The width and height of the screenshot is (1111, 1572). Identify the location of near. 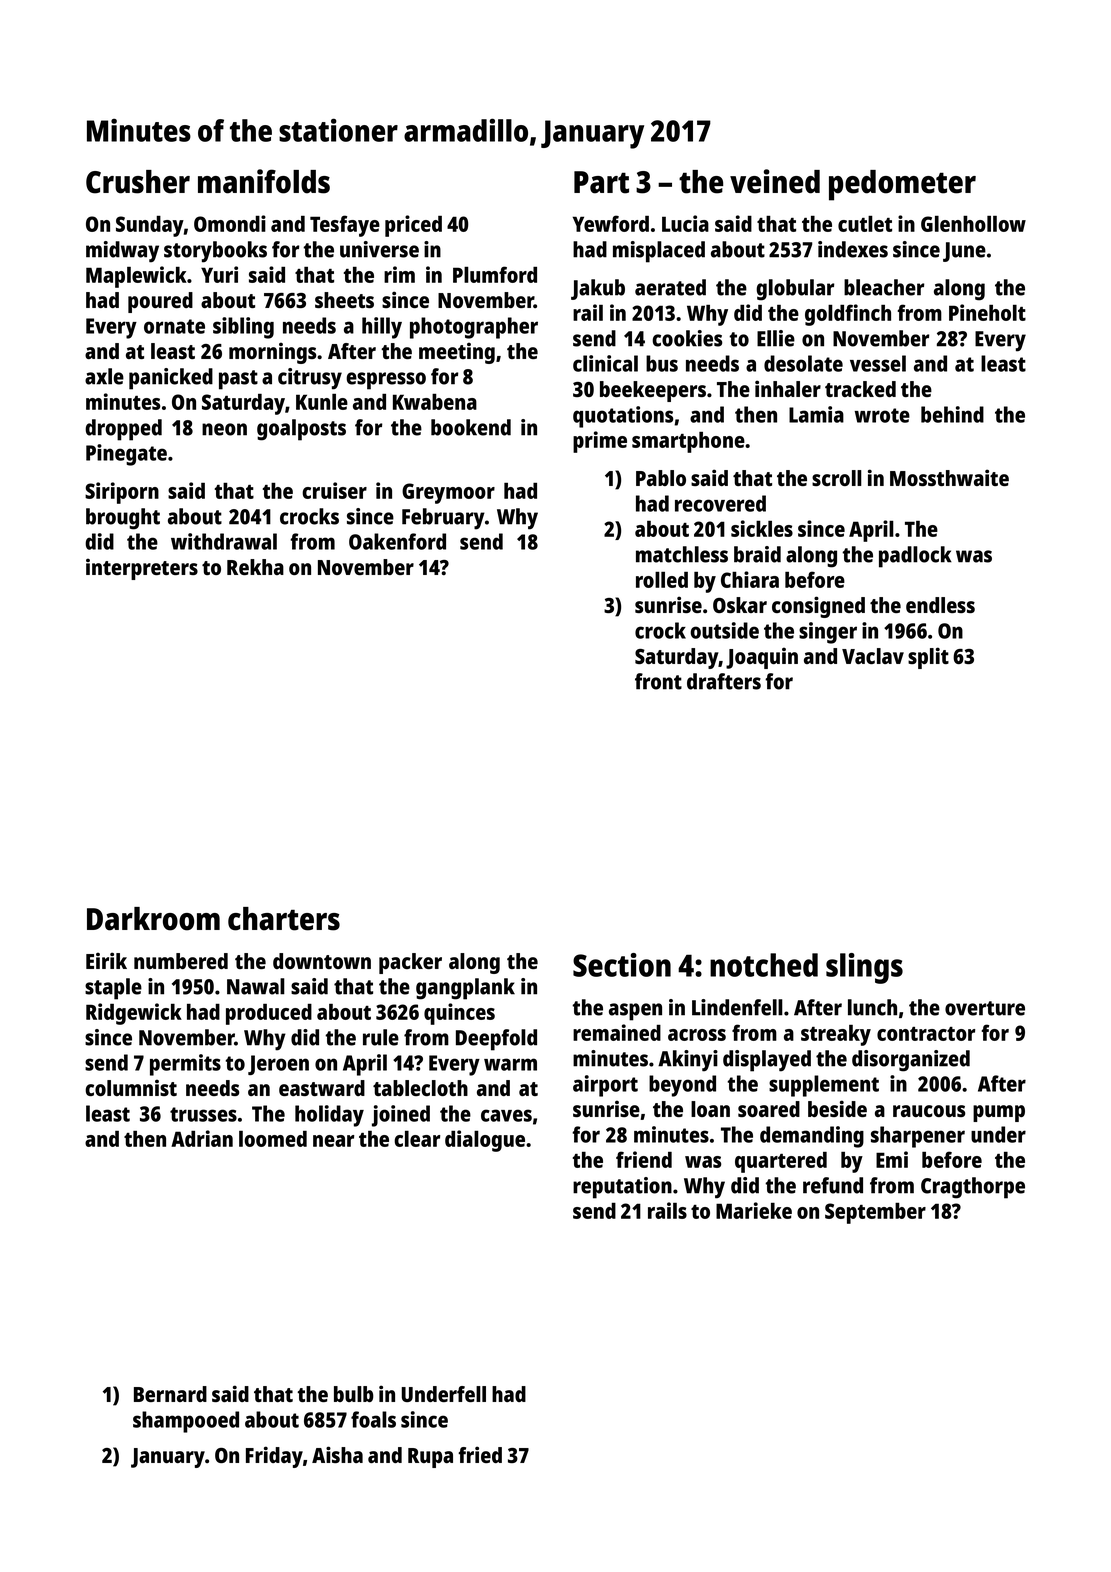
(333, 1141).
